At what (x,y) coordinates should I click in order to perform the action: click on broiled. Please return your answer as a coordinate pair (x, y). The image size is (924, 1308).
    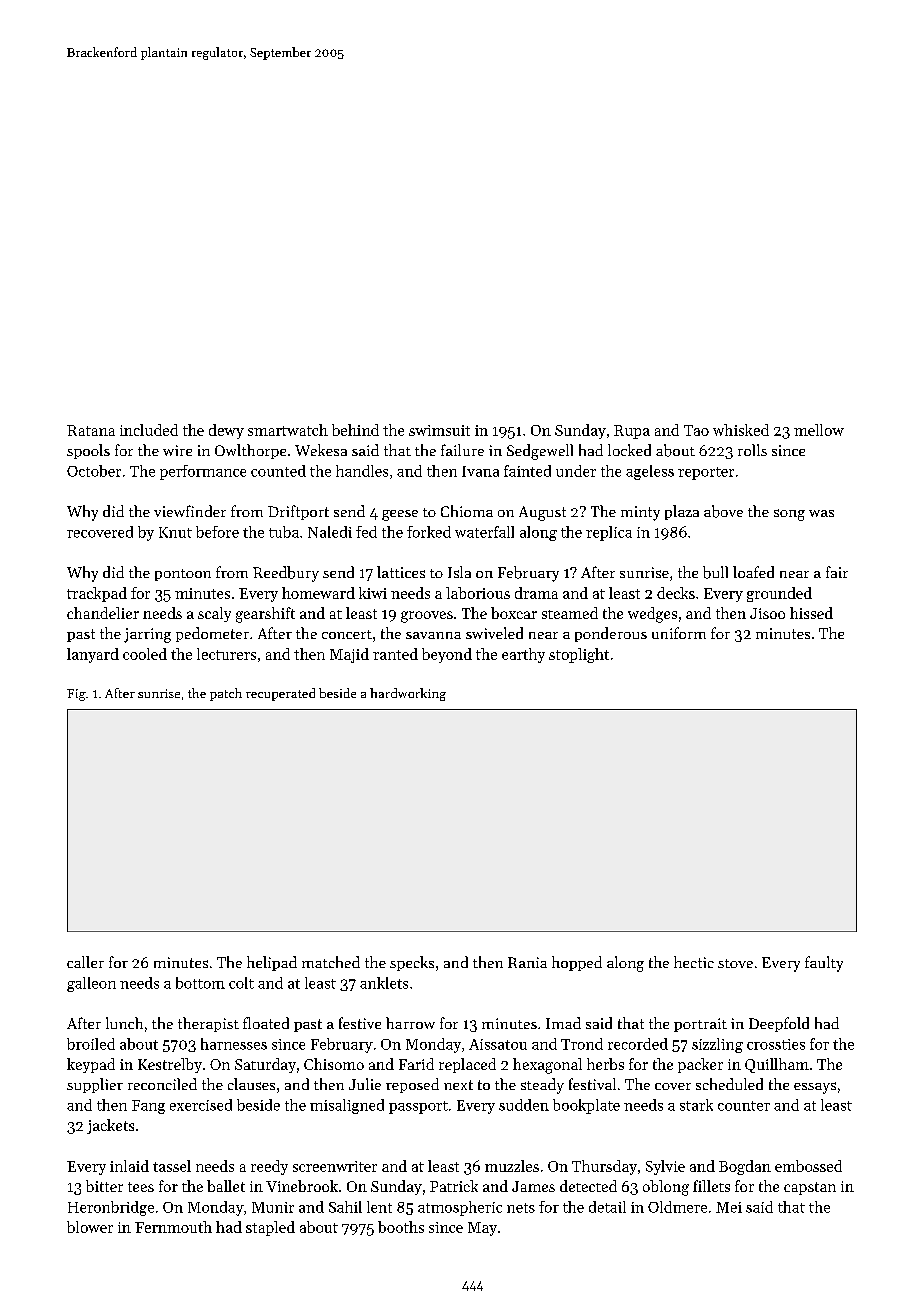
    Looking at the image, I should click on (91, 1044).
